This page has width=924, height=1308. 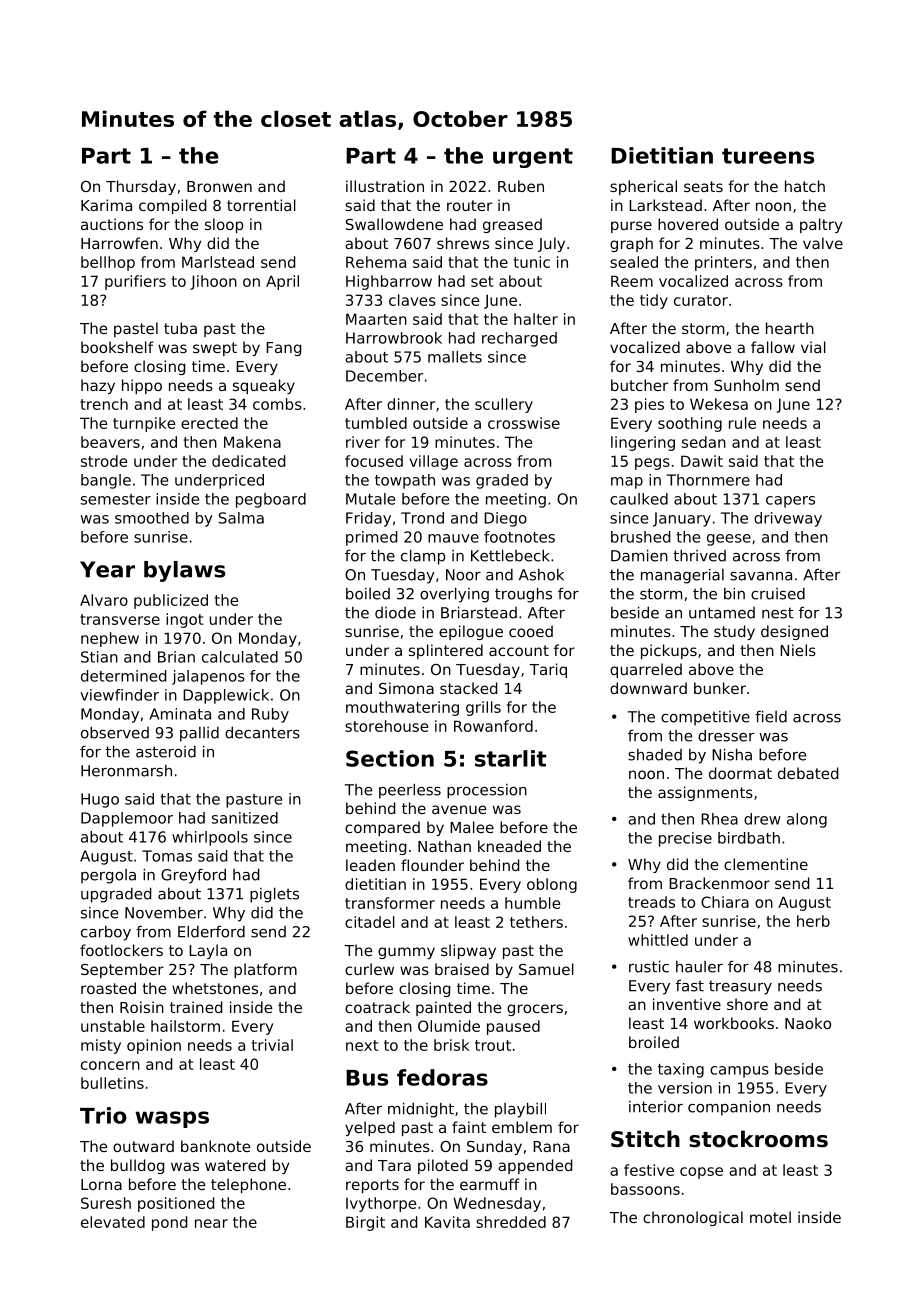 What do you see at coordinates (270, 715) in the page?
I see `Ruby` at bounding box center [270, 715].
